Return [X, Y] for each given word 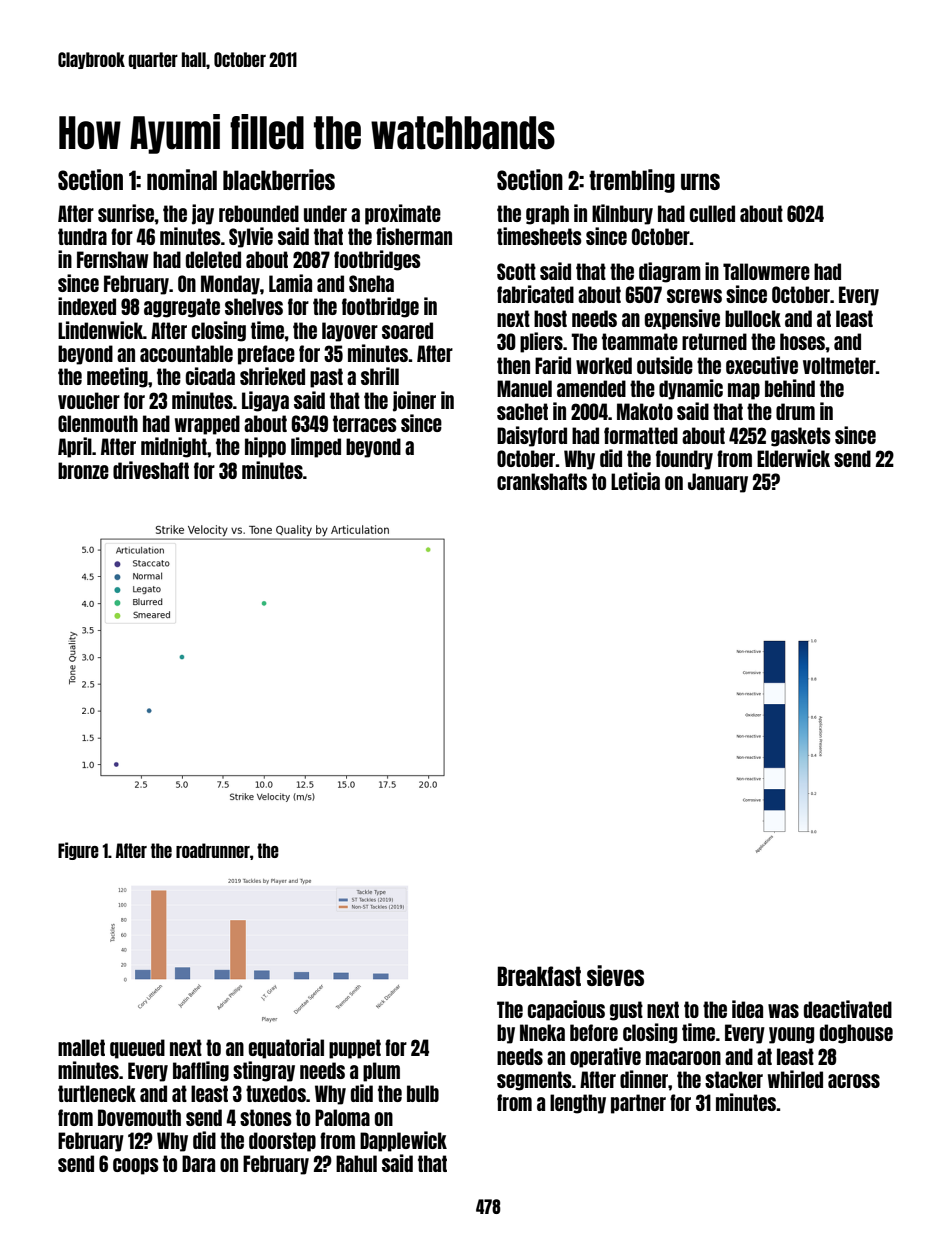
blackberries [279, 179]
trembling [632, 181]
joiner [414, 401]
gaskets [801, 437]
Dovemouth [139, 1117]
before [594, 1032]
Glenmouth [98, 423]
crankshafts [542, 481]
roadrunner [213, 850]
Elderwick [793, 458]
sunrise [126, 213]
